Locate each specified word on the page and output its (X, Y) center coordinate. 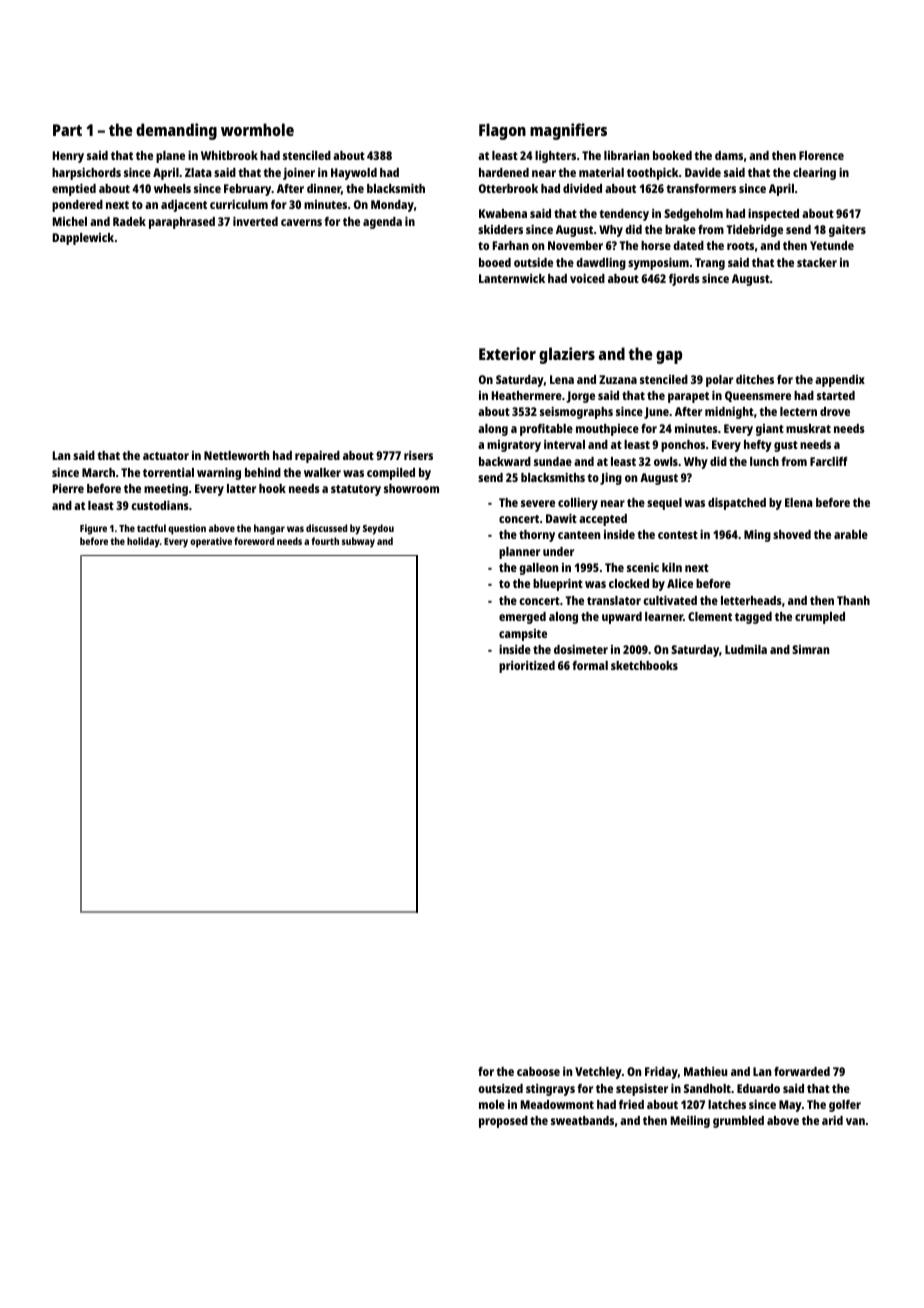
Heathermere (527, 395)
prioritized (527, 667)
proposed (503, 1122)
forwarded (802, 1071)
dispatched (737, 503)
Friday (661, 1072)
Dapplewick (83, 239)
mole (492, 1104)
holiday (143, 542)
